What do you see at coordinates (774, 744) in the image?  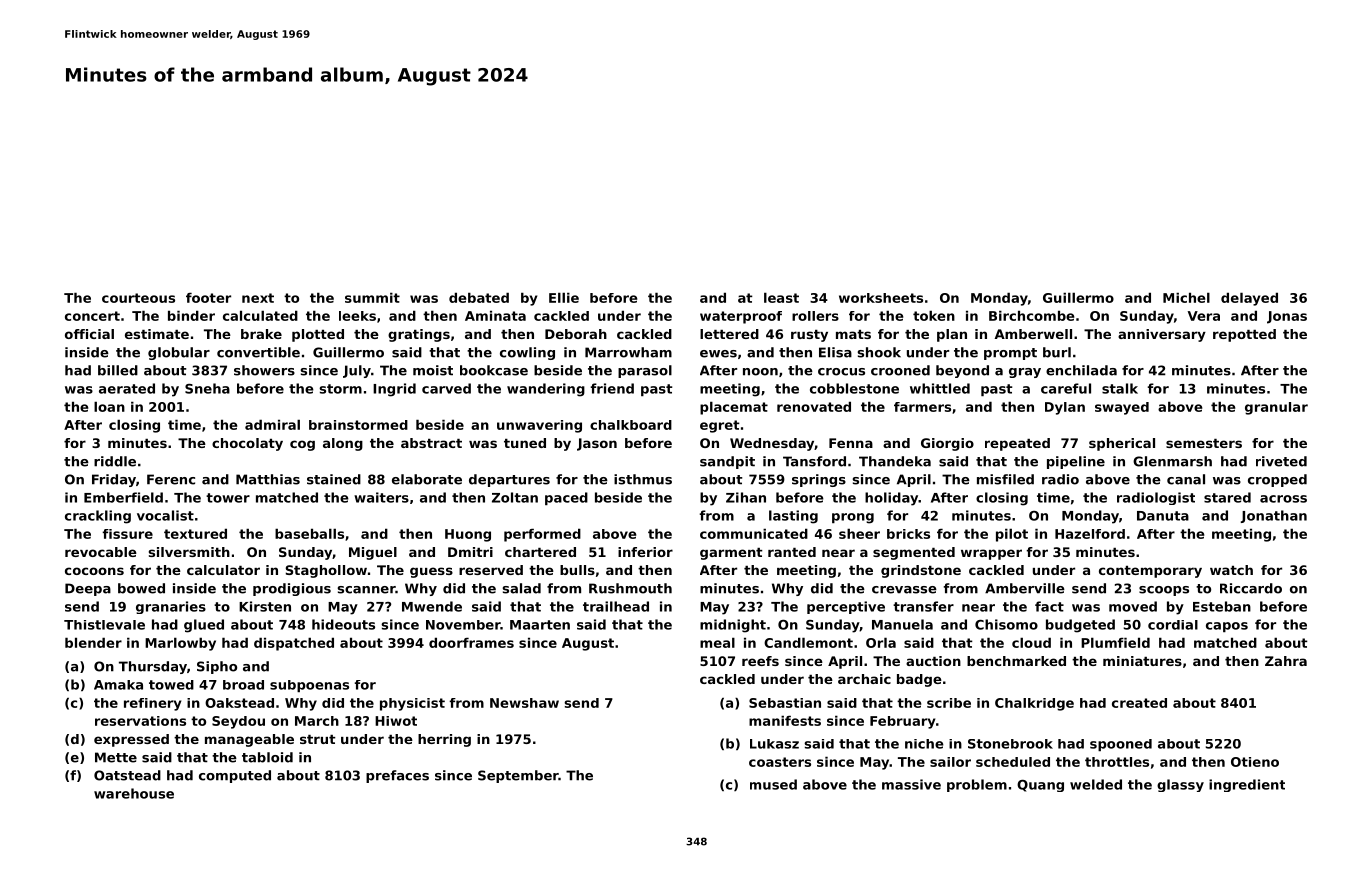 I see `Lukasz` at bounding box center [774, 744].
